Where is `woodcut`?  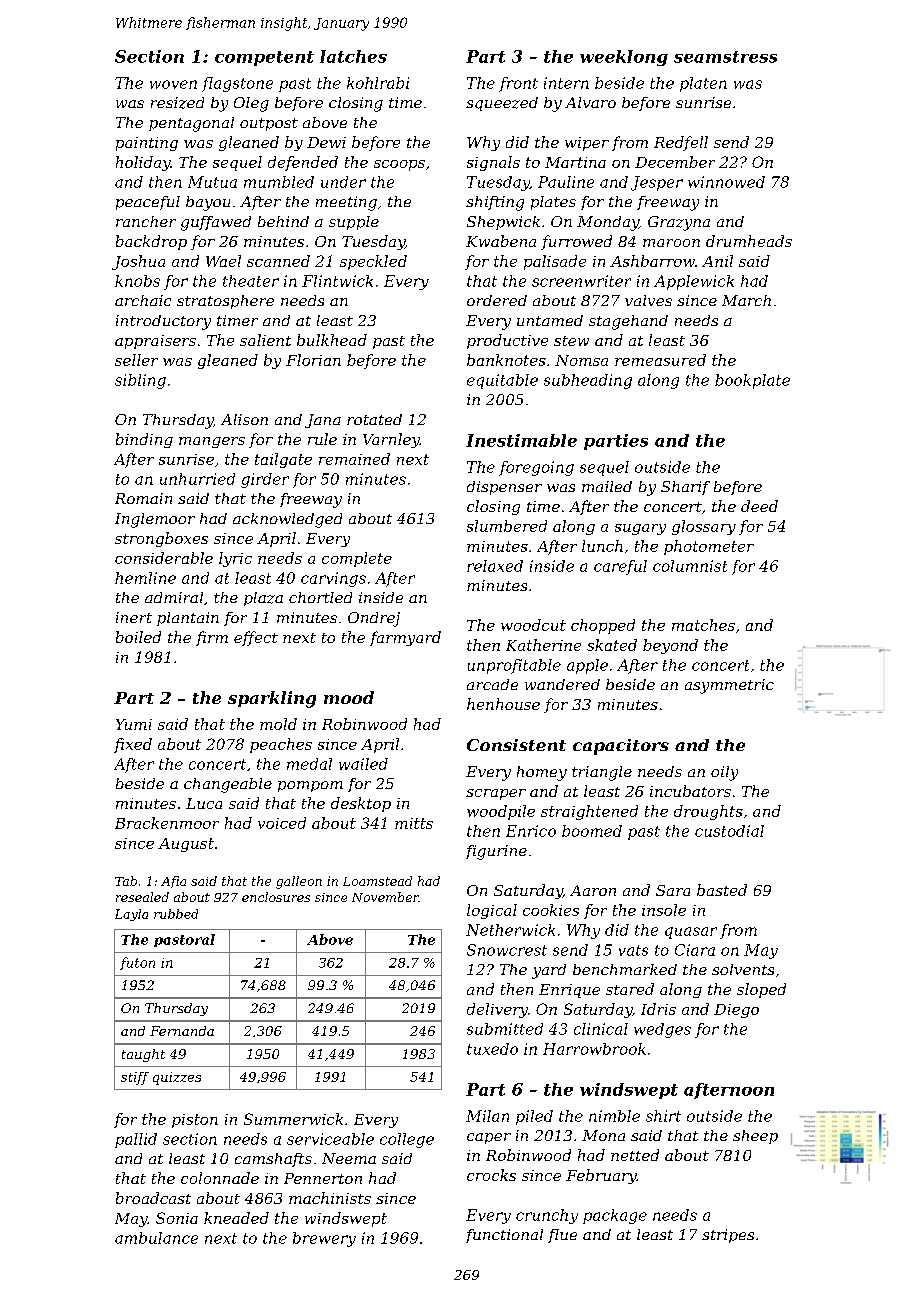 woodcut is located at coordinates (533, 625).
